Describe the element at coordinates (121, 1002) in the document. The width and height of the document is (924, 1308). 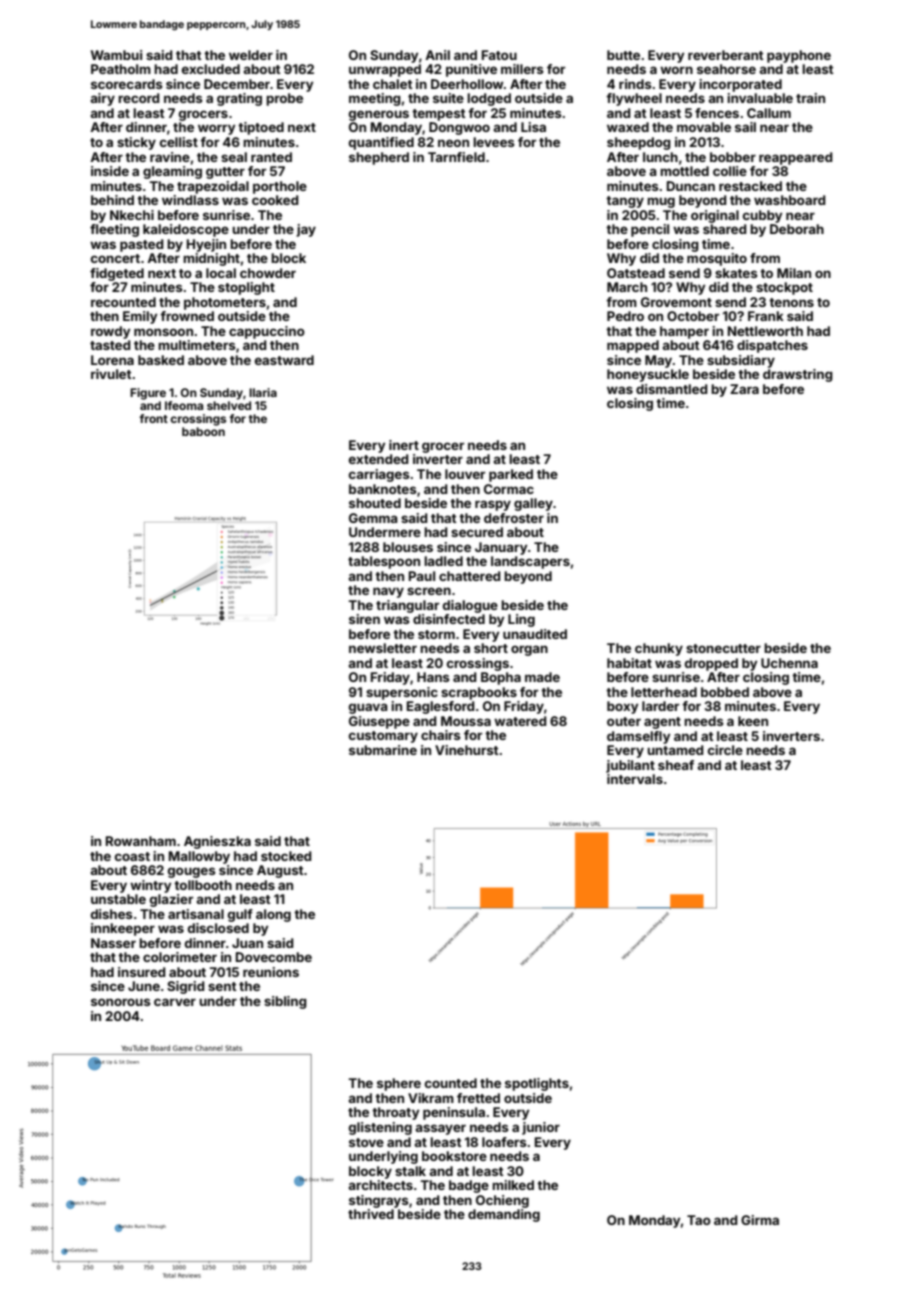
I see `sonorous` at that location.
